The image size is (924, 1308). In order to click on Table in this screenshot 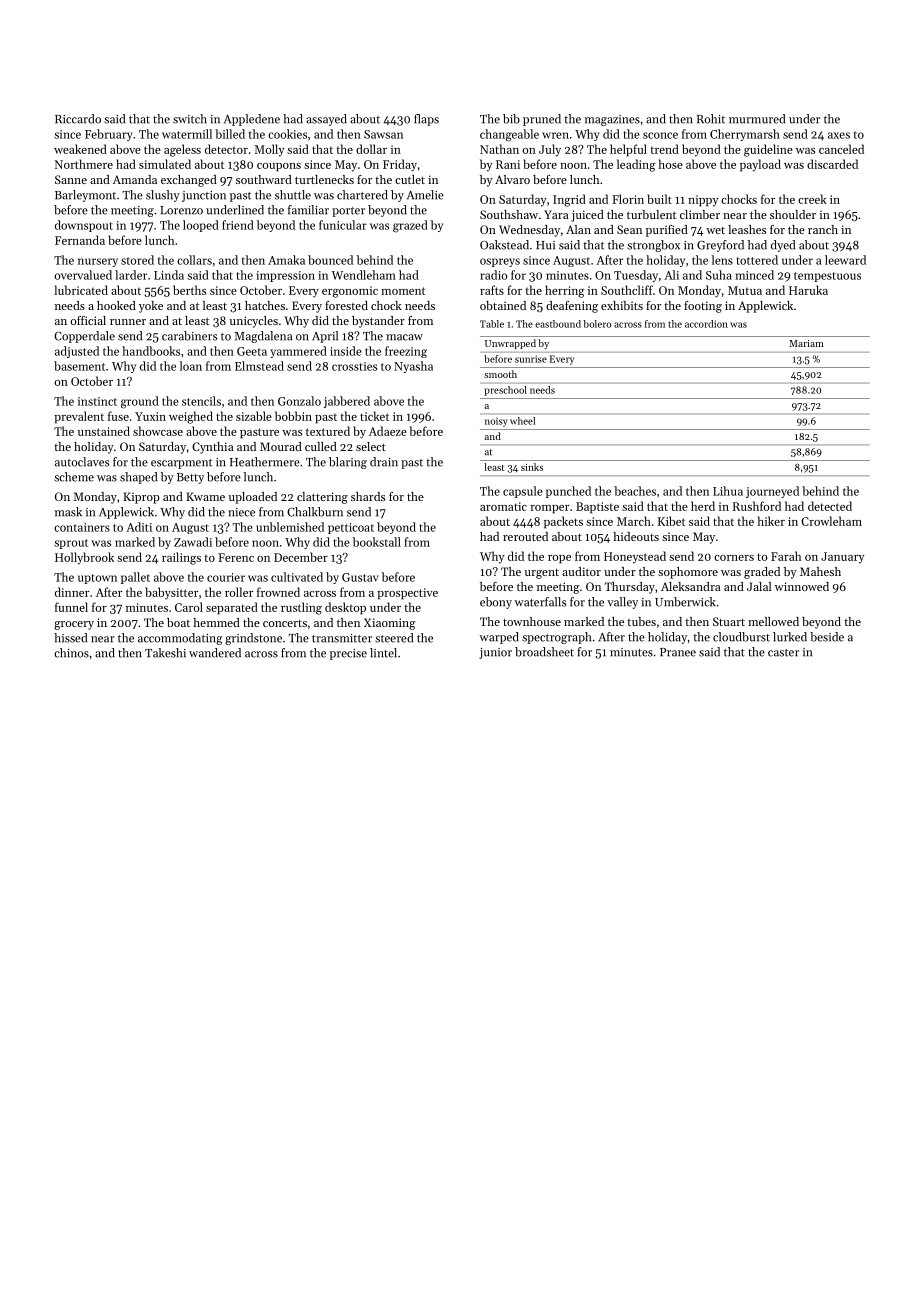, I will do `click(492, 324)`.
